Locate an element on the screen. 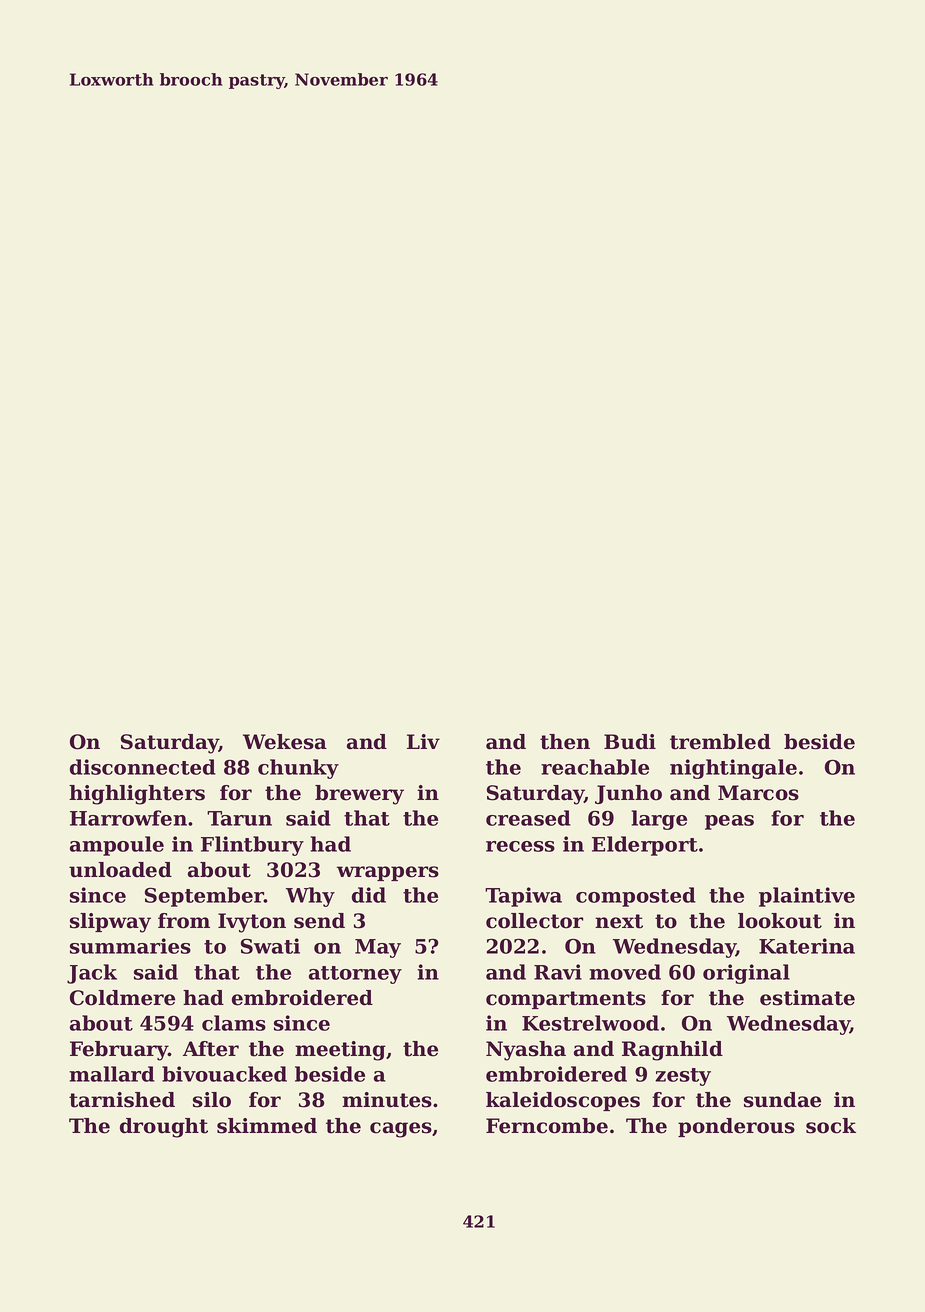  compartments is located at coordinates (566, 1000).
